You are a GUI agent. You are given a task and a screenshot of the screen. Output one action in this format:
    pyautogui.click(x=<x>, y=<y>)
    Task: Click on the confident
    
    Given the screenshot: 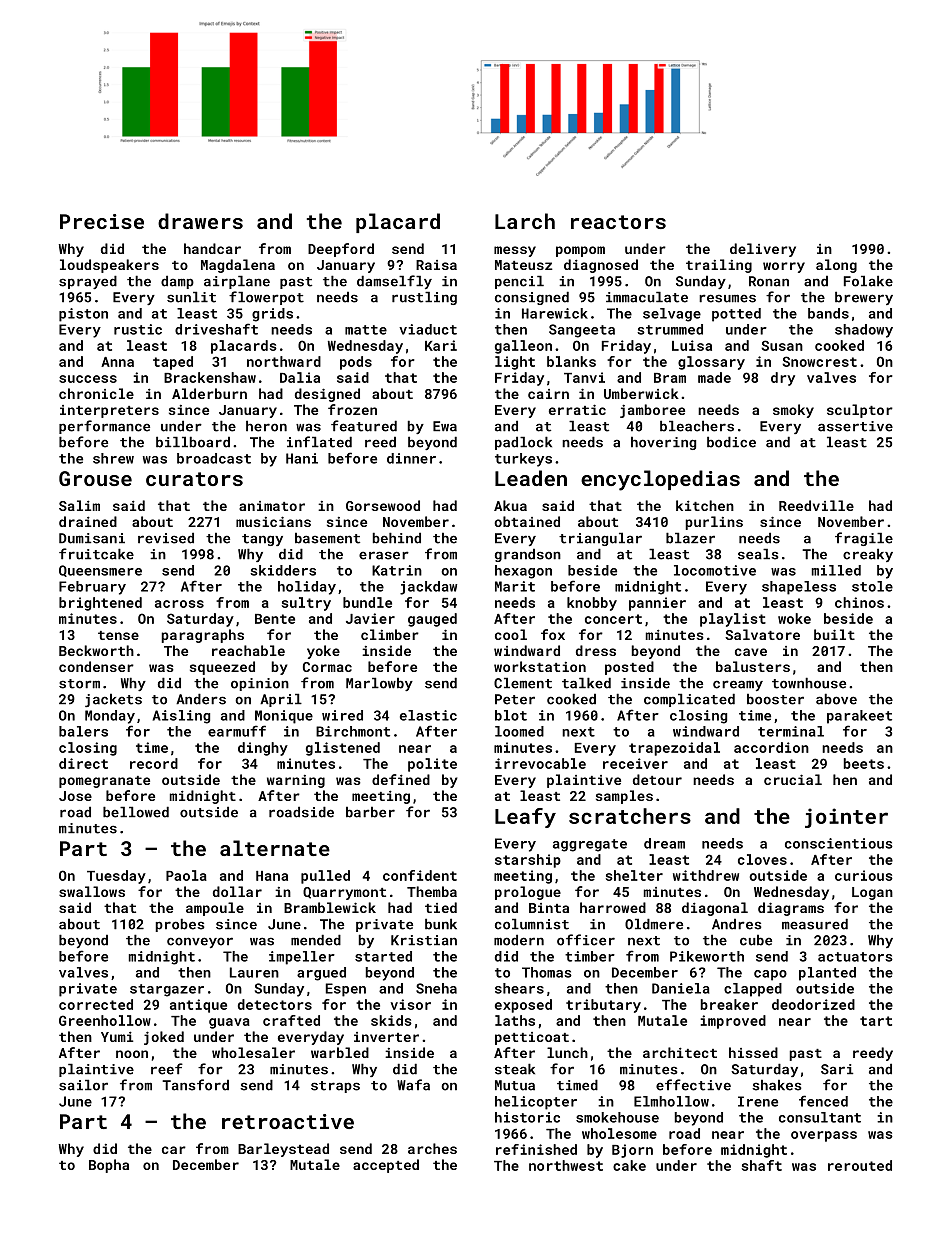 What is the action you would take?
    pyautogui.click(x=420, y=875)
